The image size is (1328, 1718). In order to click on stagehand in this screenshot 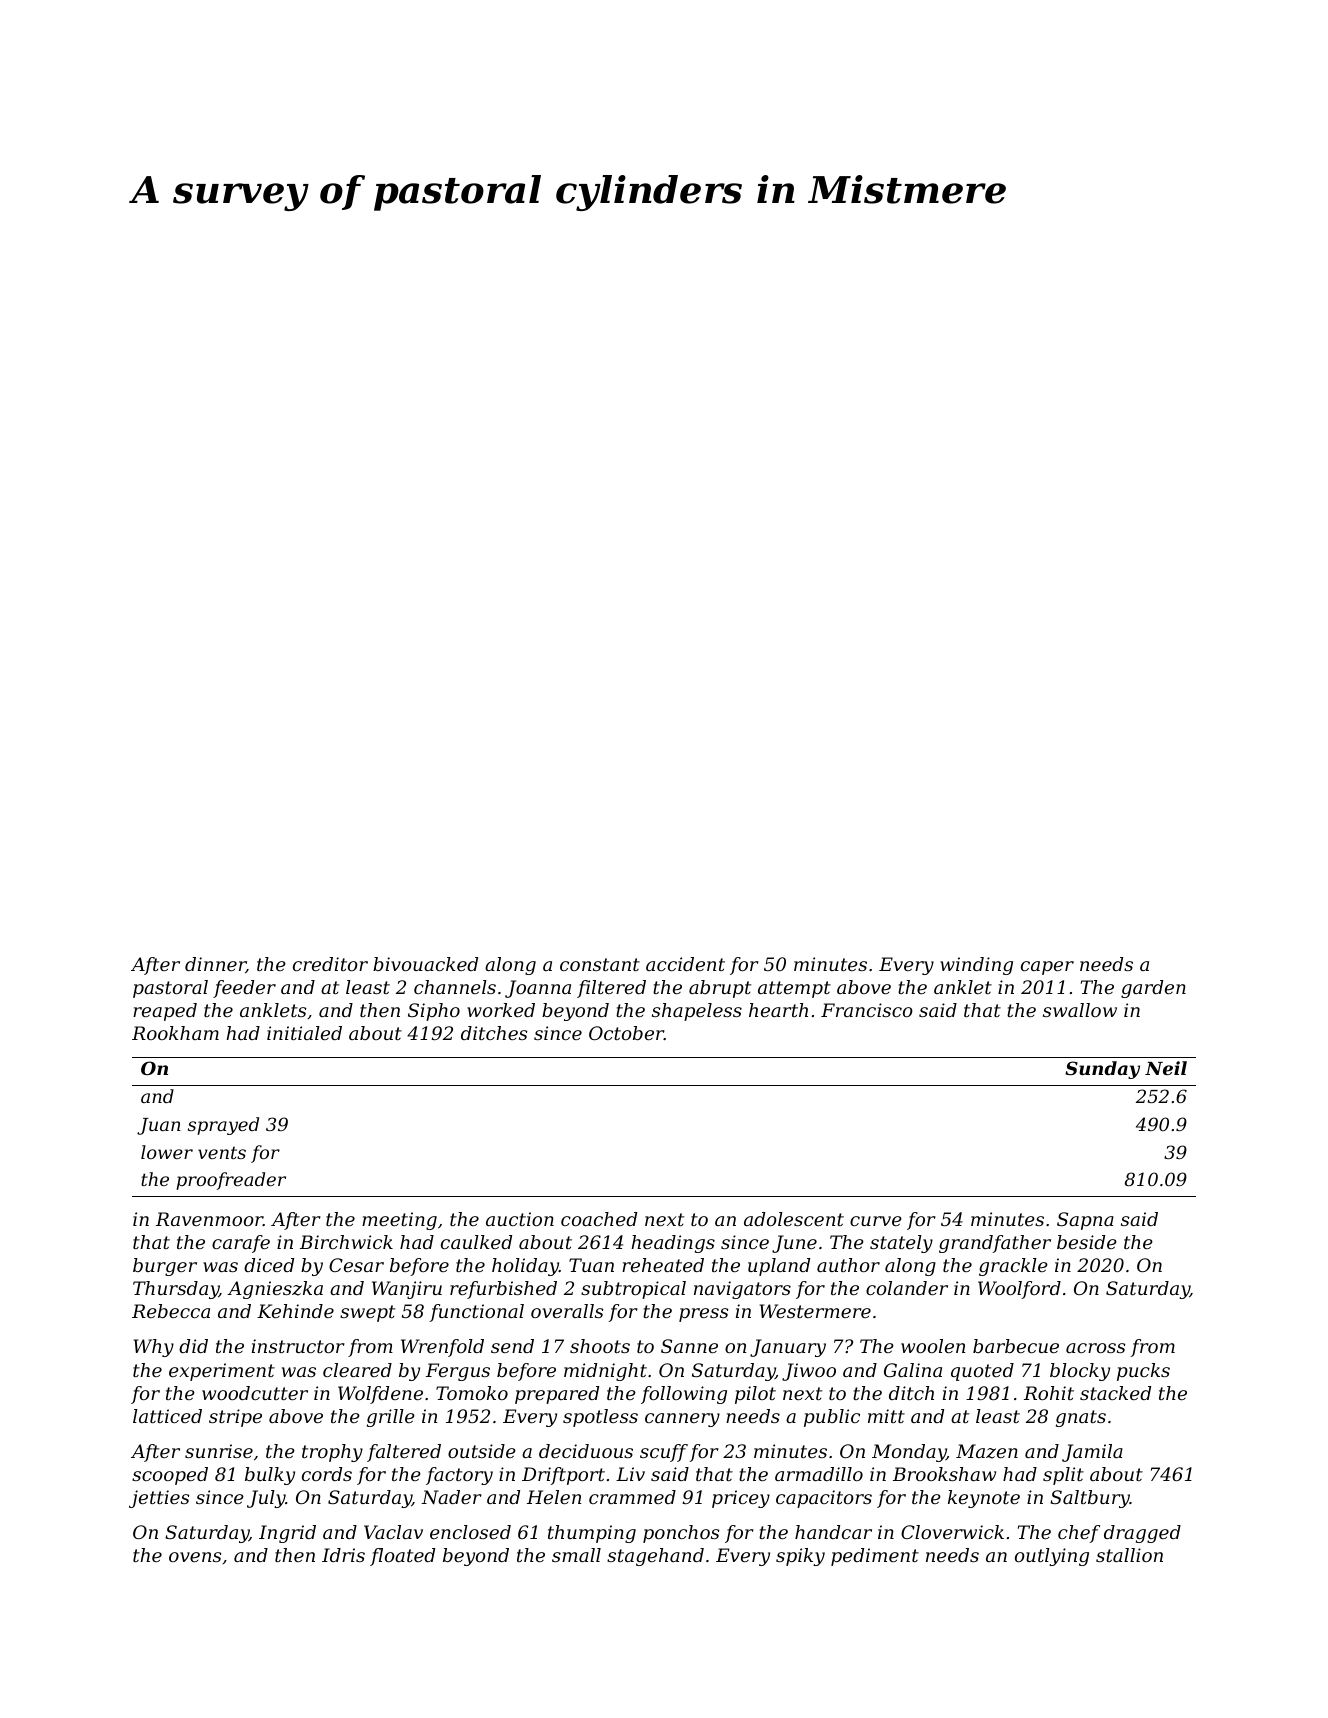, I will do `click(655, 1557)`.
